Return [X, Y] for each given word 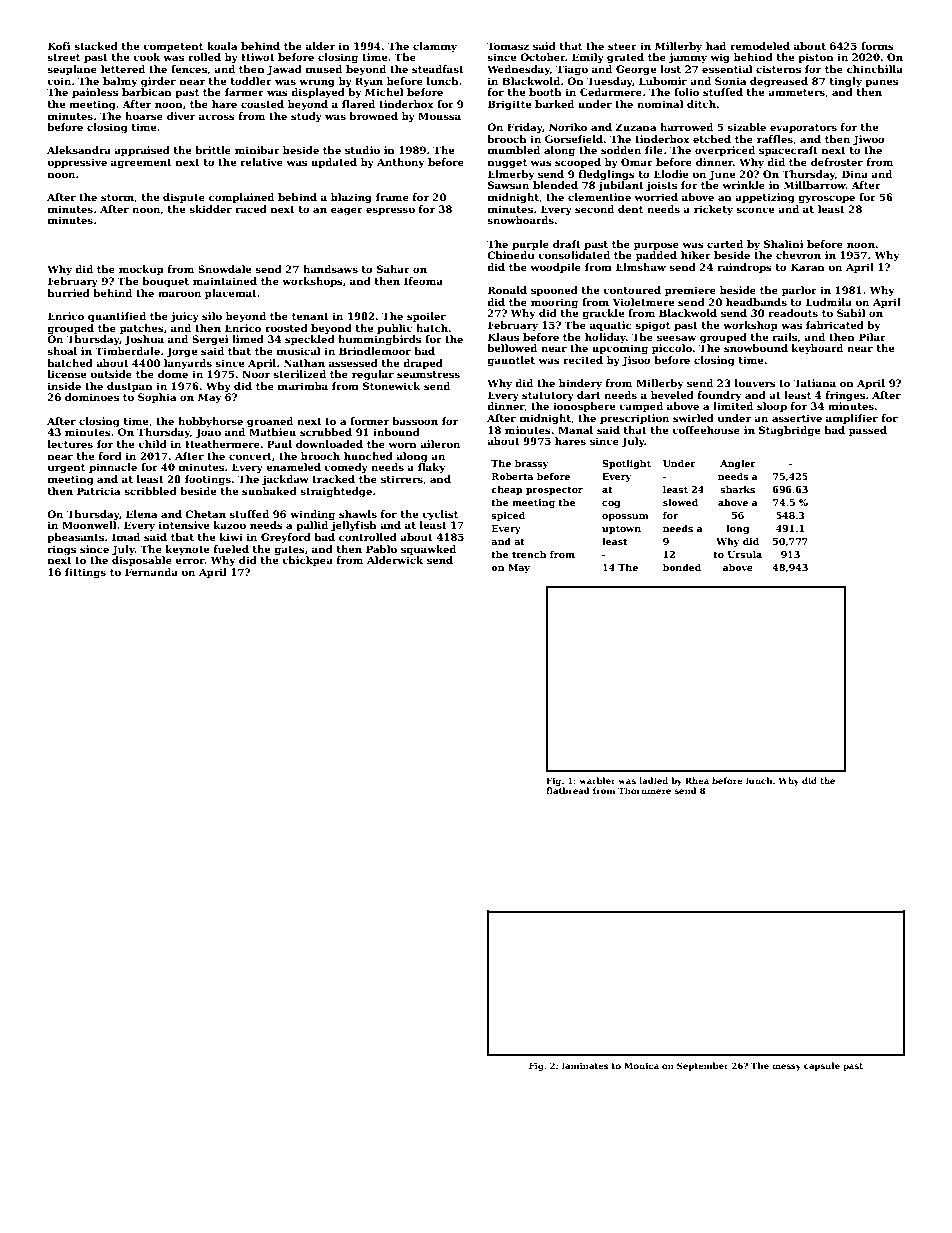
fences [189, 69]
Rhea [697, 780]
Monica [641, 1065]
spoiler [426, 317]
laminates [585, 1065]
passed [868, 431]
